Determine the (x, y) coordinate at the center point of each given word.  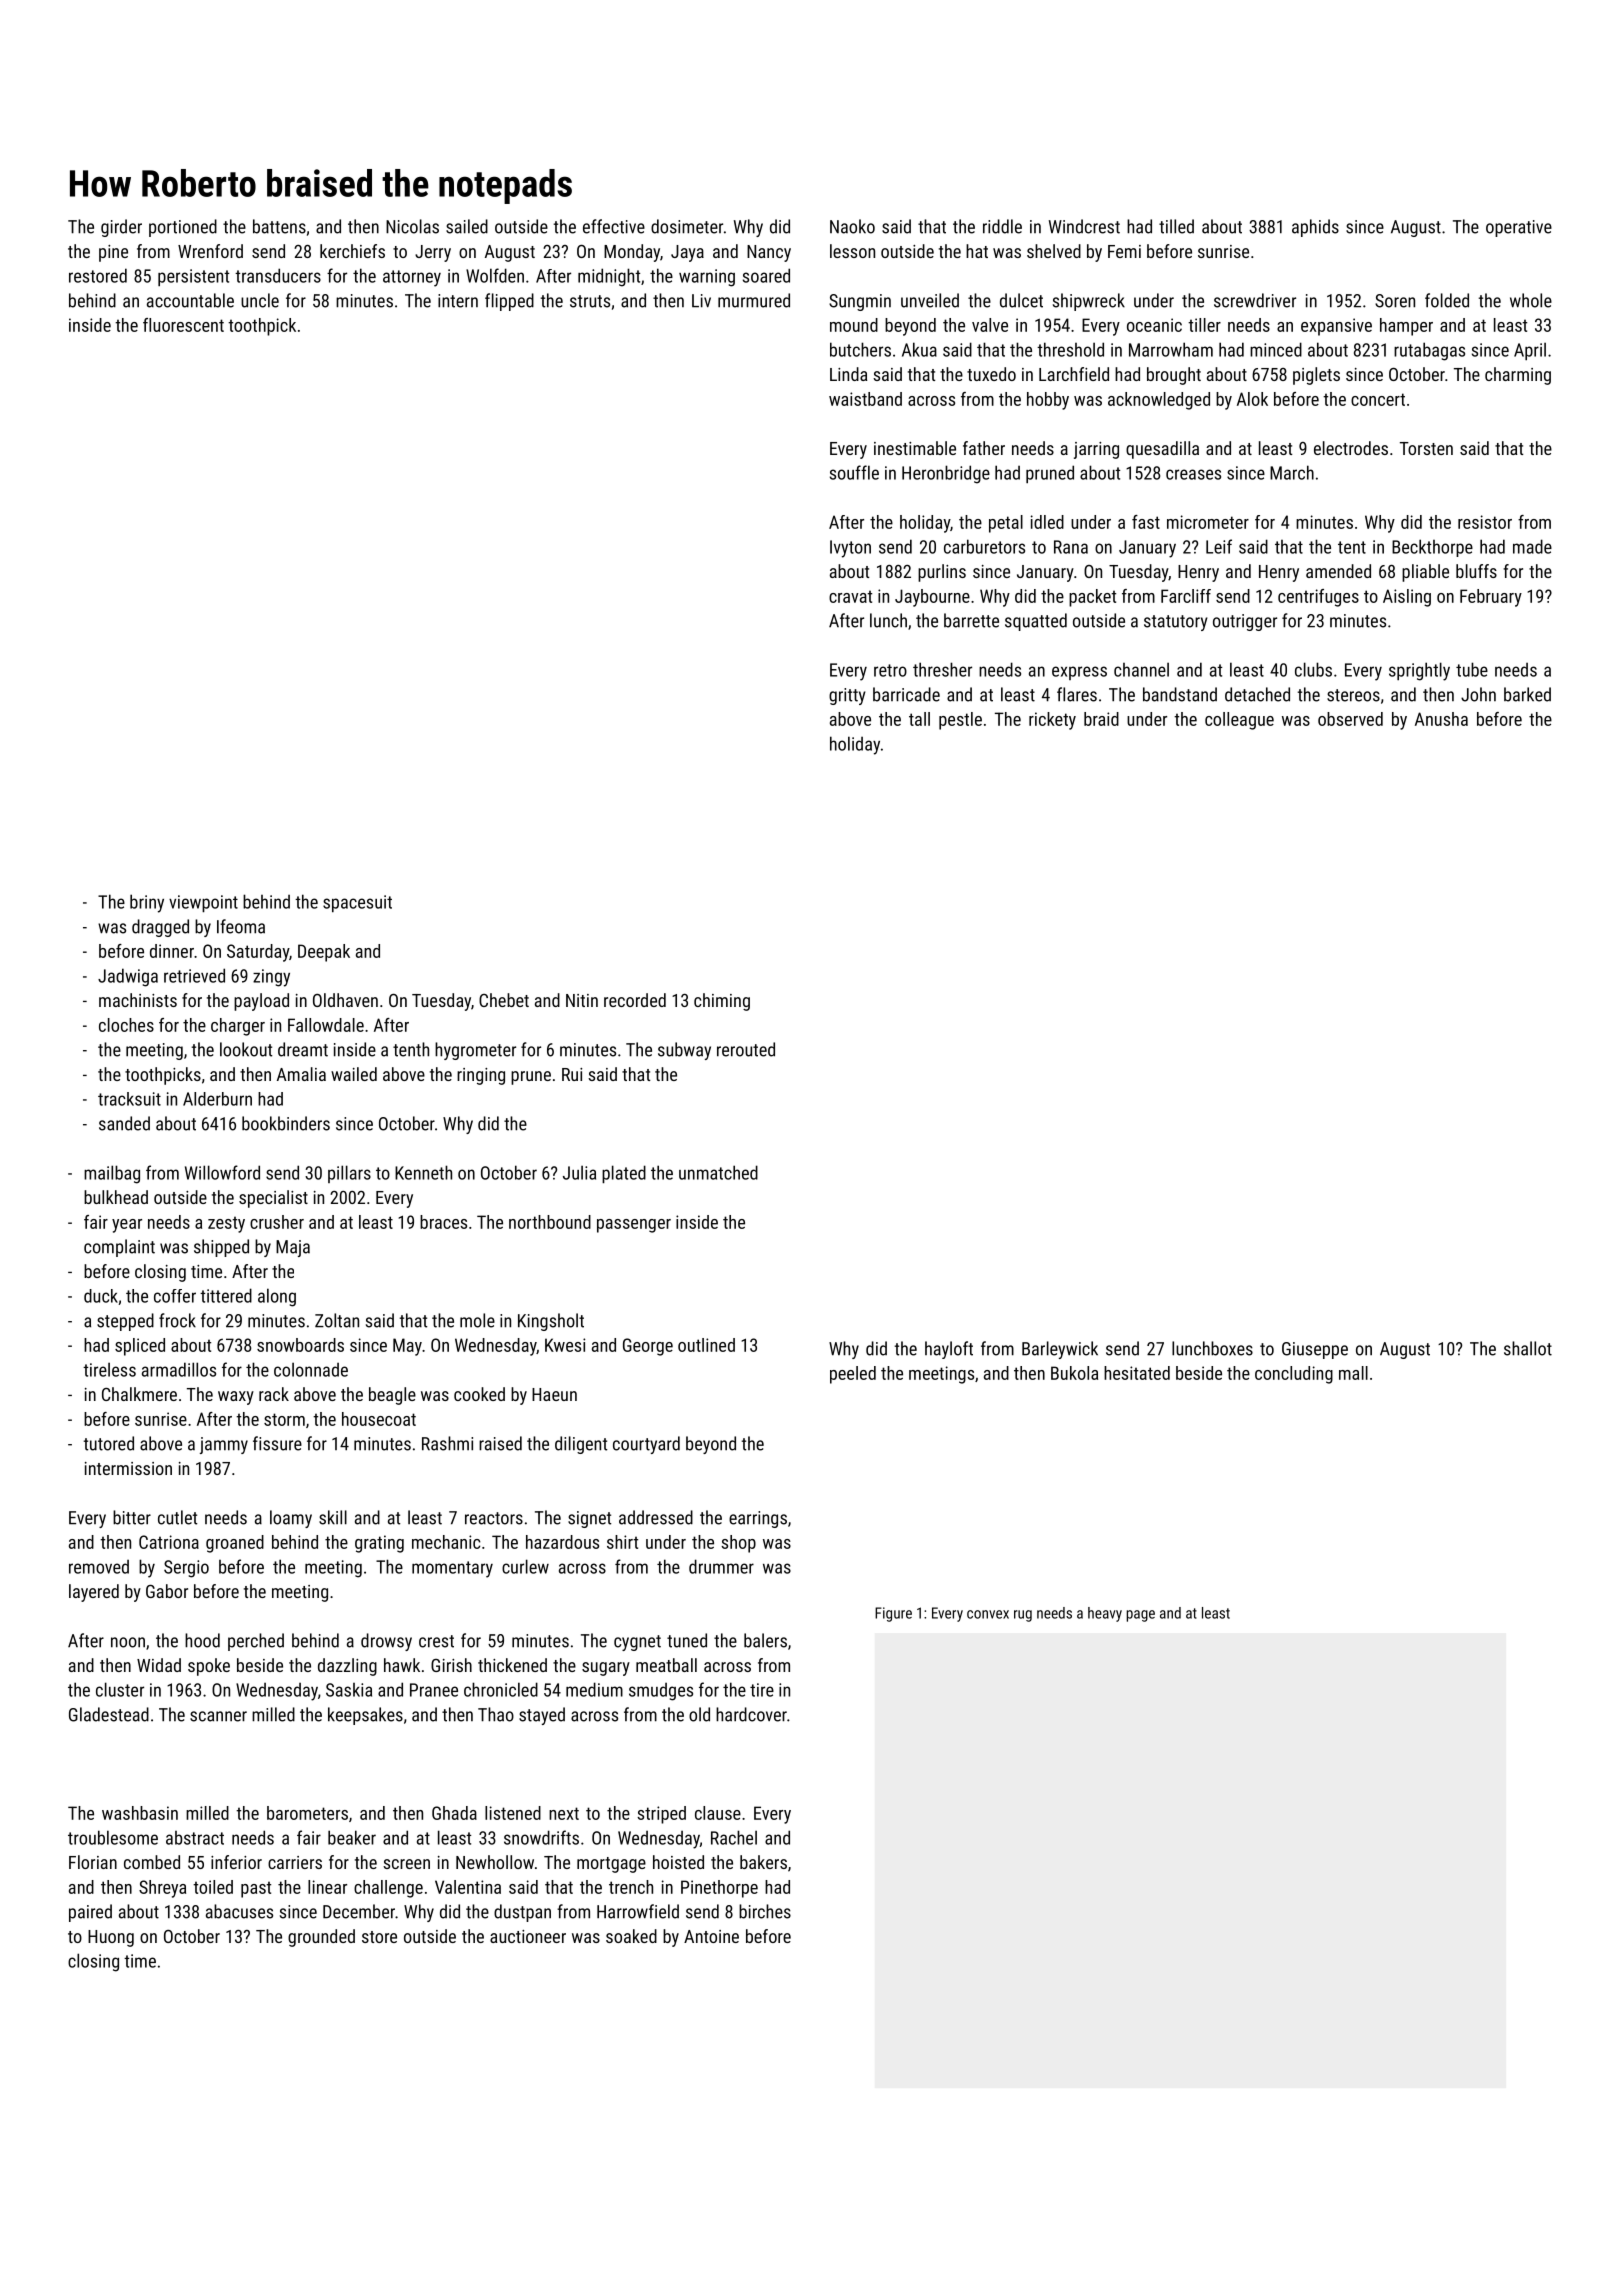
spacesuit (357, 903)
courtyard (646, 1445)
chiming (722, 1002)
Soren (1395, 301)
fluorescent (183, 325)
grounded (321, 1938)
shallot (1528, 1348)
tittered (226, 1295)
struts (590, 301)
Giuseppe (1315, 1350)
